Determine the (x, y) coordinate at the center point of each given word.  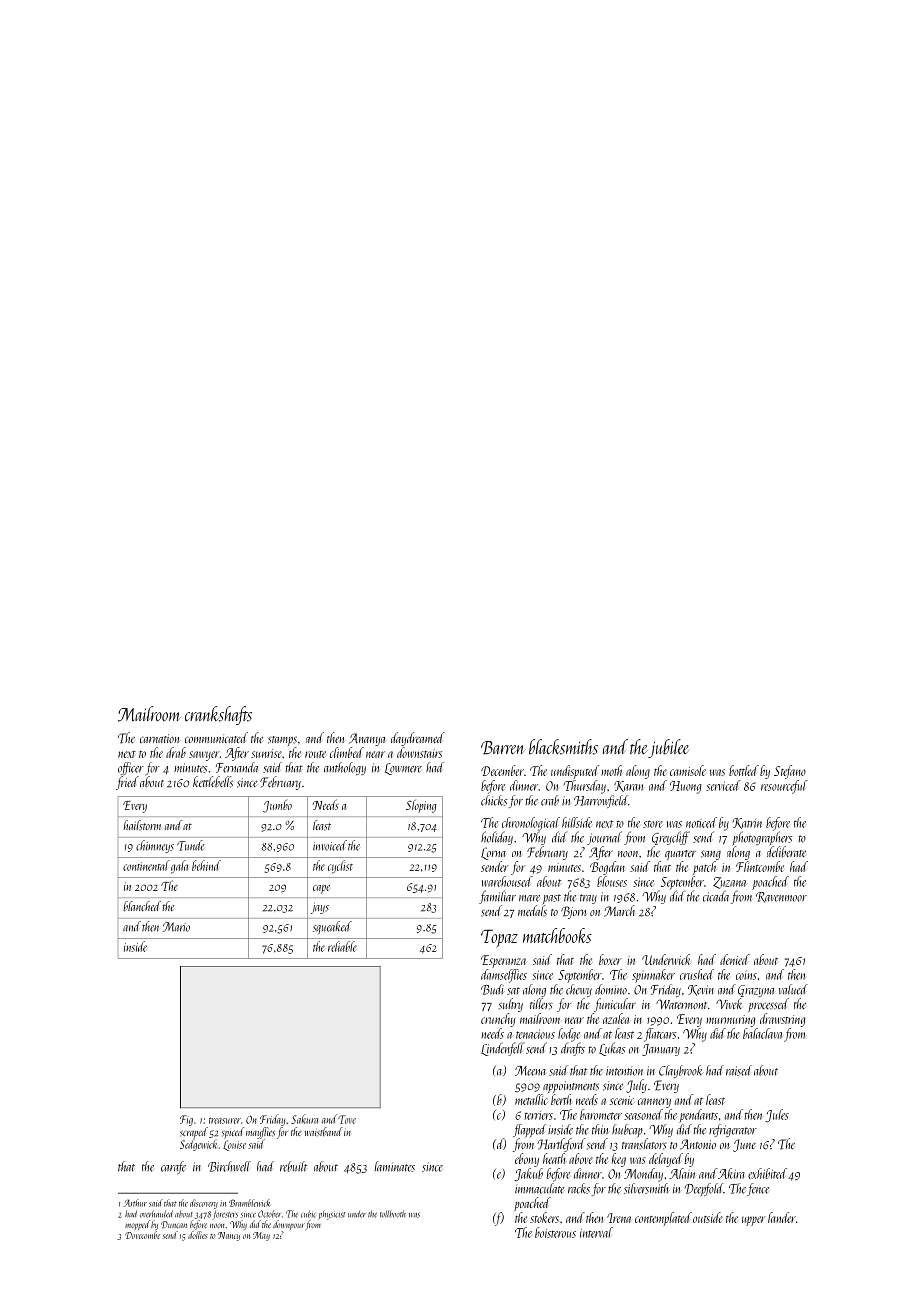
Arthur (135, 1203)
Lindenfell (503, 1049)
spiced (233, 1133)
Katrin (747, 823)
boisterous (555, 1232)
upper (754, 1221)
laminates (395, 1166)
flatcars (660, 1035)
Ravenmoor (781, 897)
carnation (160, 738)
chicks (494, 800)
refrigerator (733, 1130)
